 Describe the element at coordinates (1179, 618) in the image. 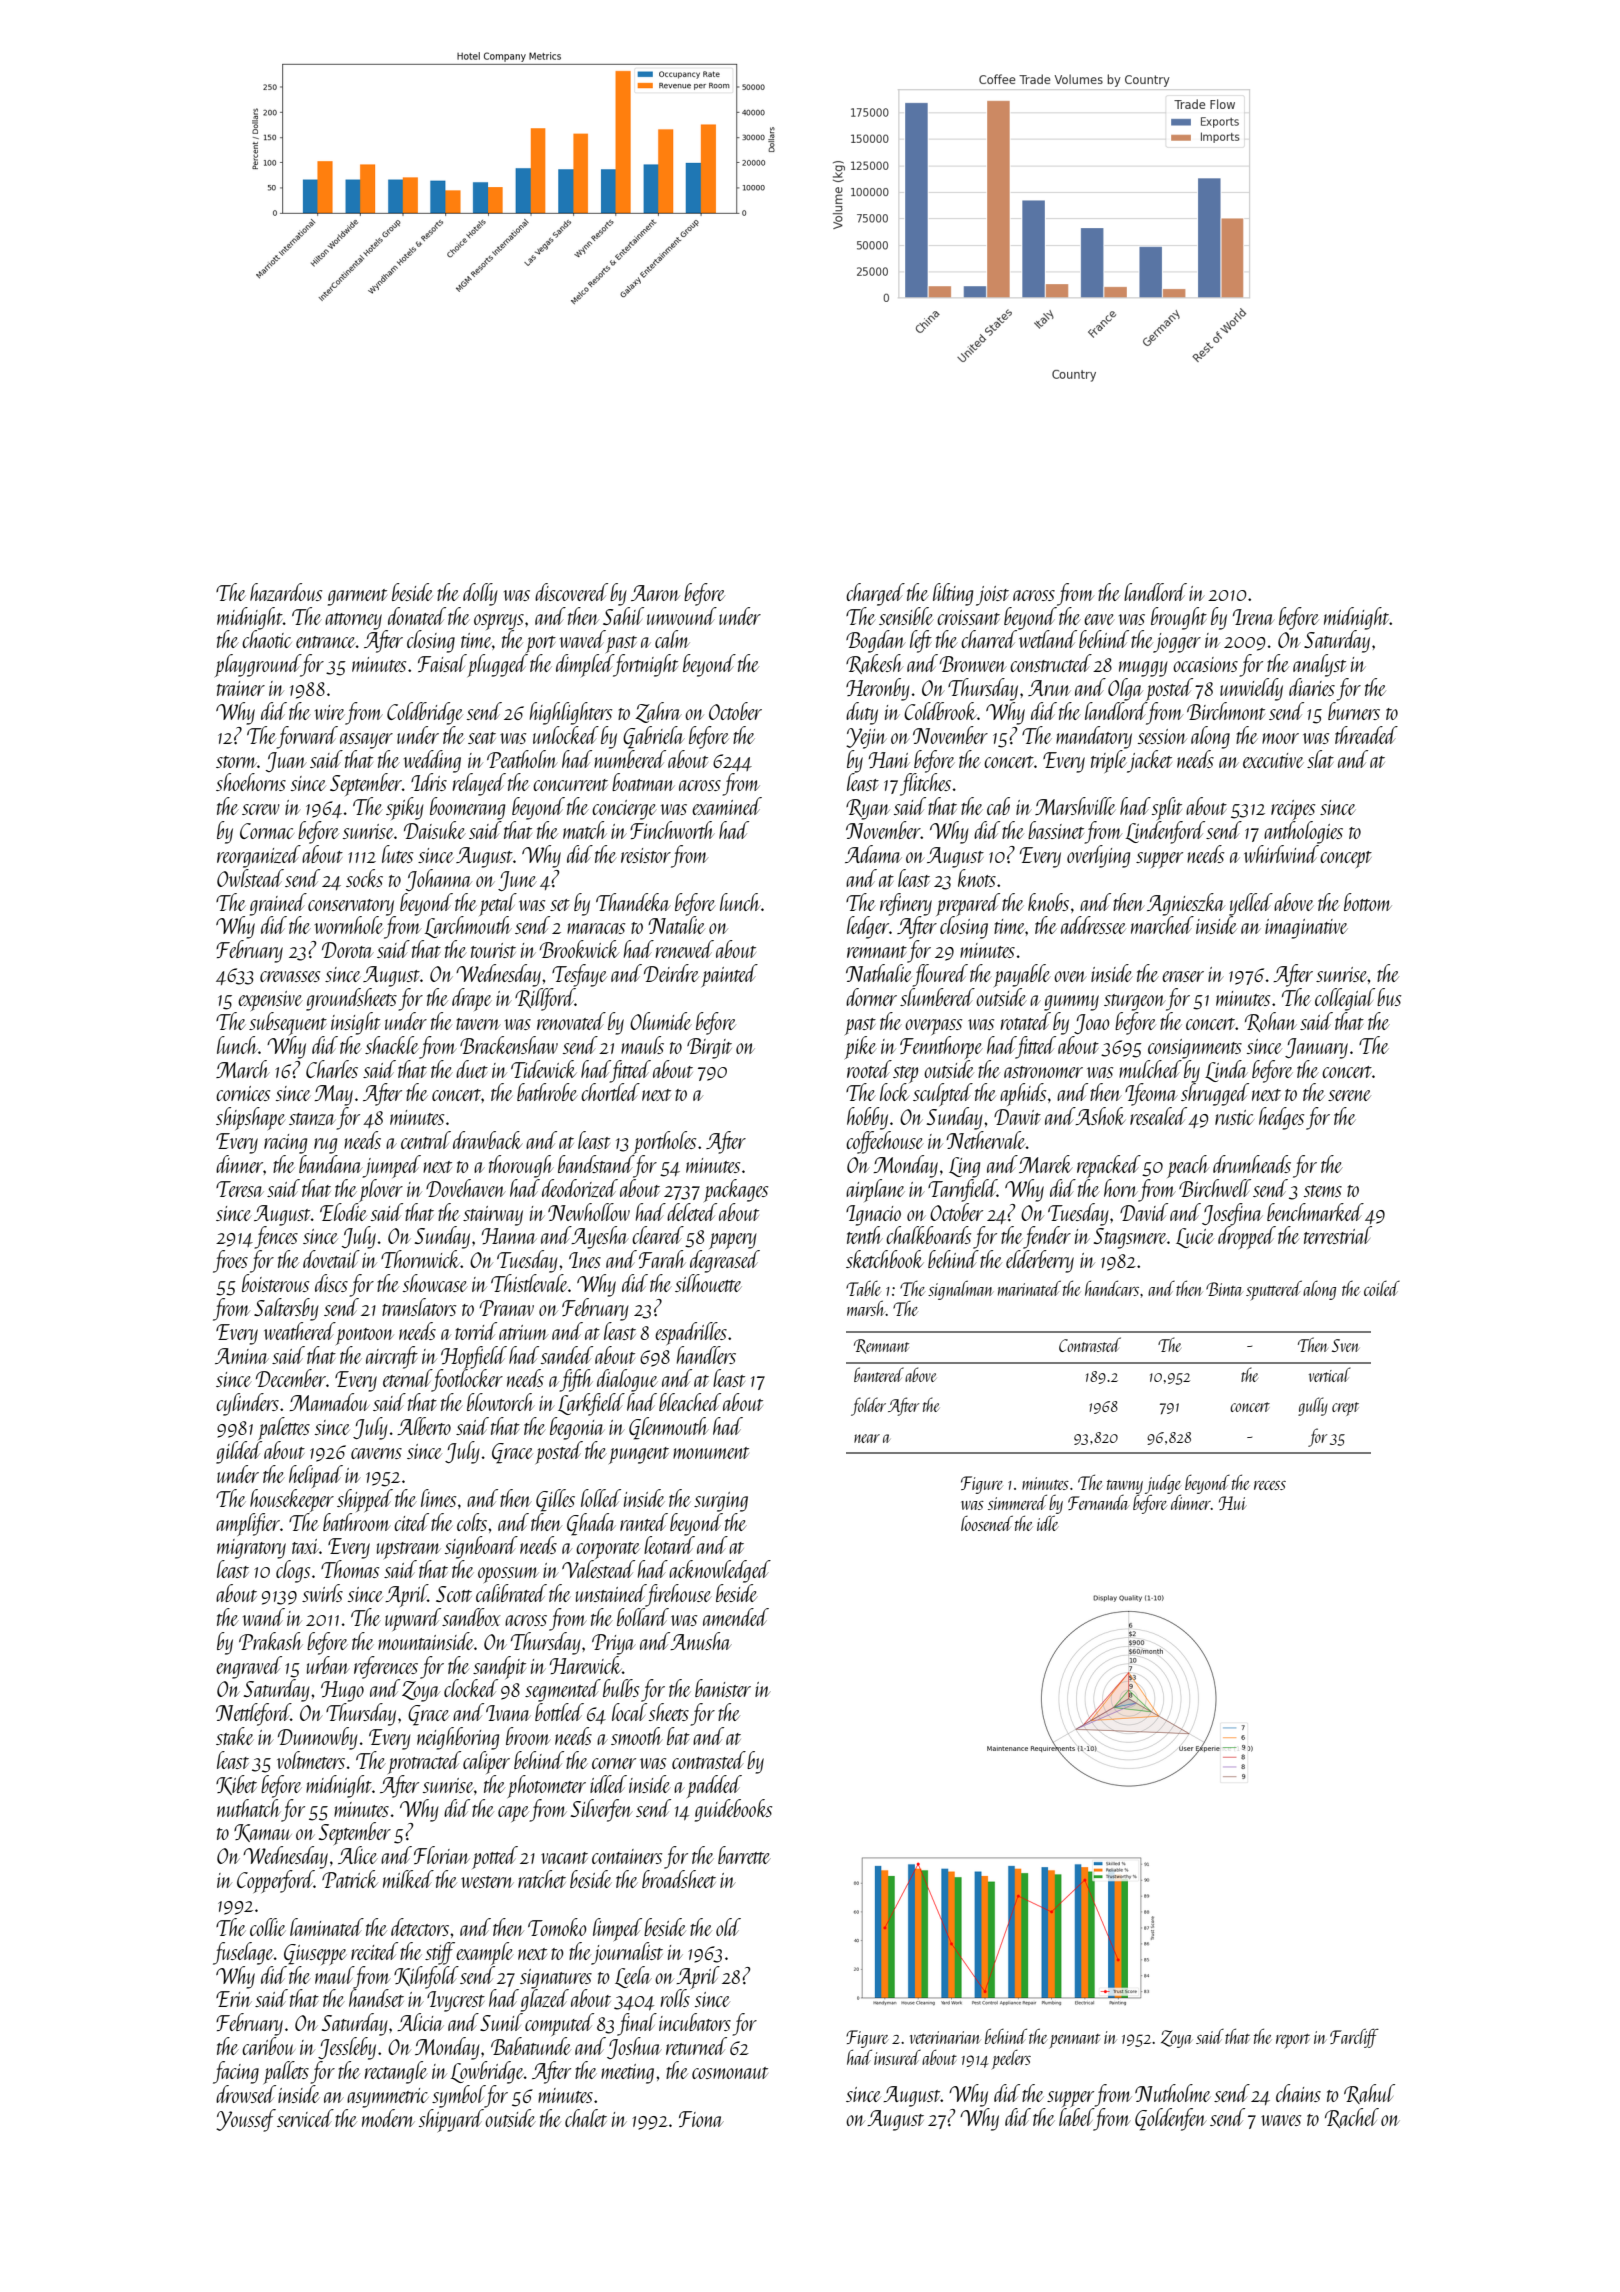

I see `brought` at that location.
